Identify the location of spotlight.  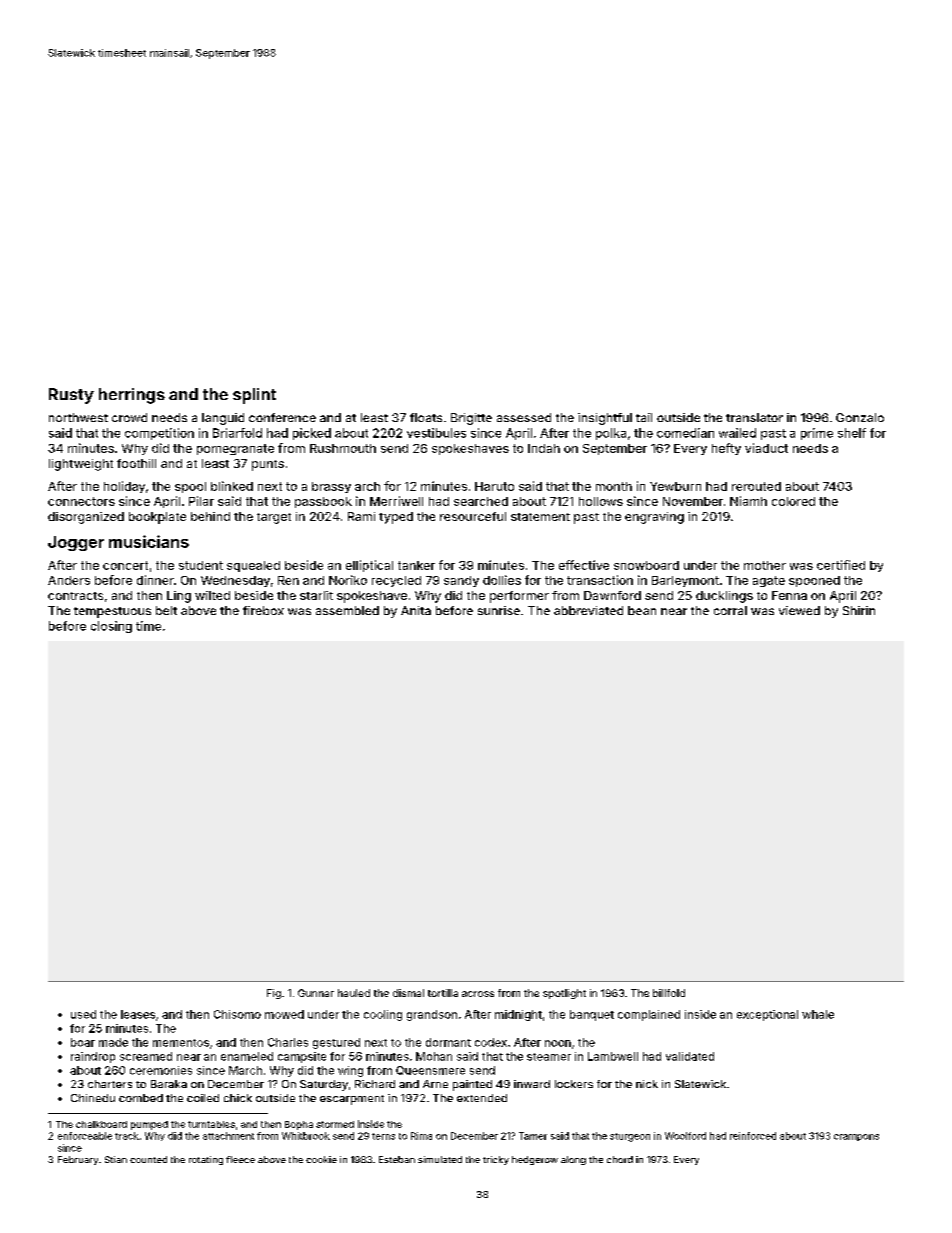
(564, 994).
